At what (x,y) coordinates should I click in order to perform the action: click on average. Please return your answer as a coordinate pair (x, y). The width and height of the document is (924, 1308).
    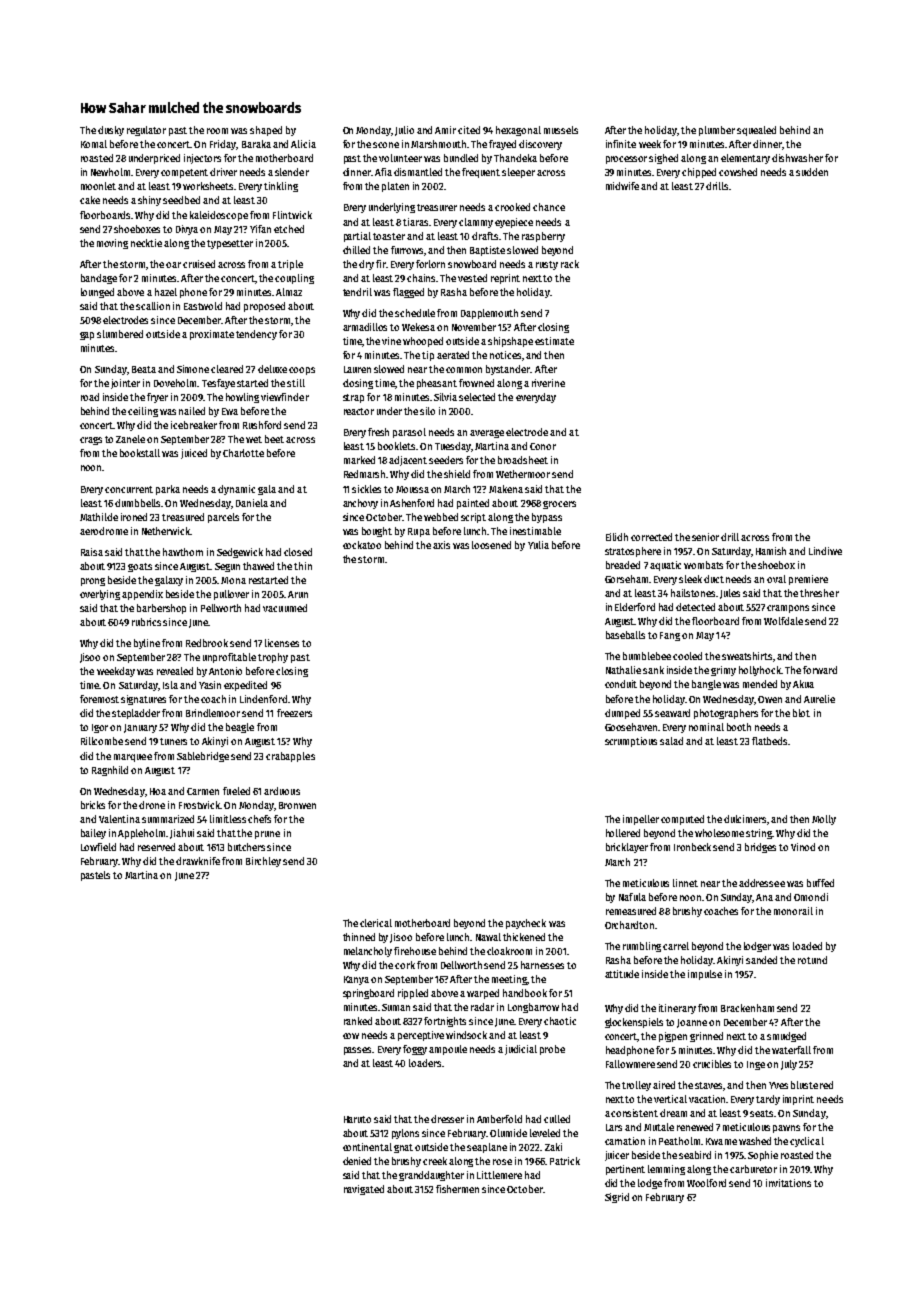
    Looking at the image, I should click on (487, 434).
